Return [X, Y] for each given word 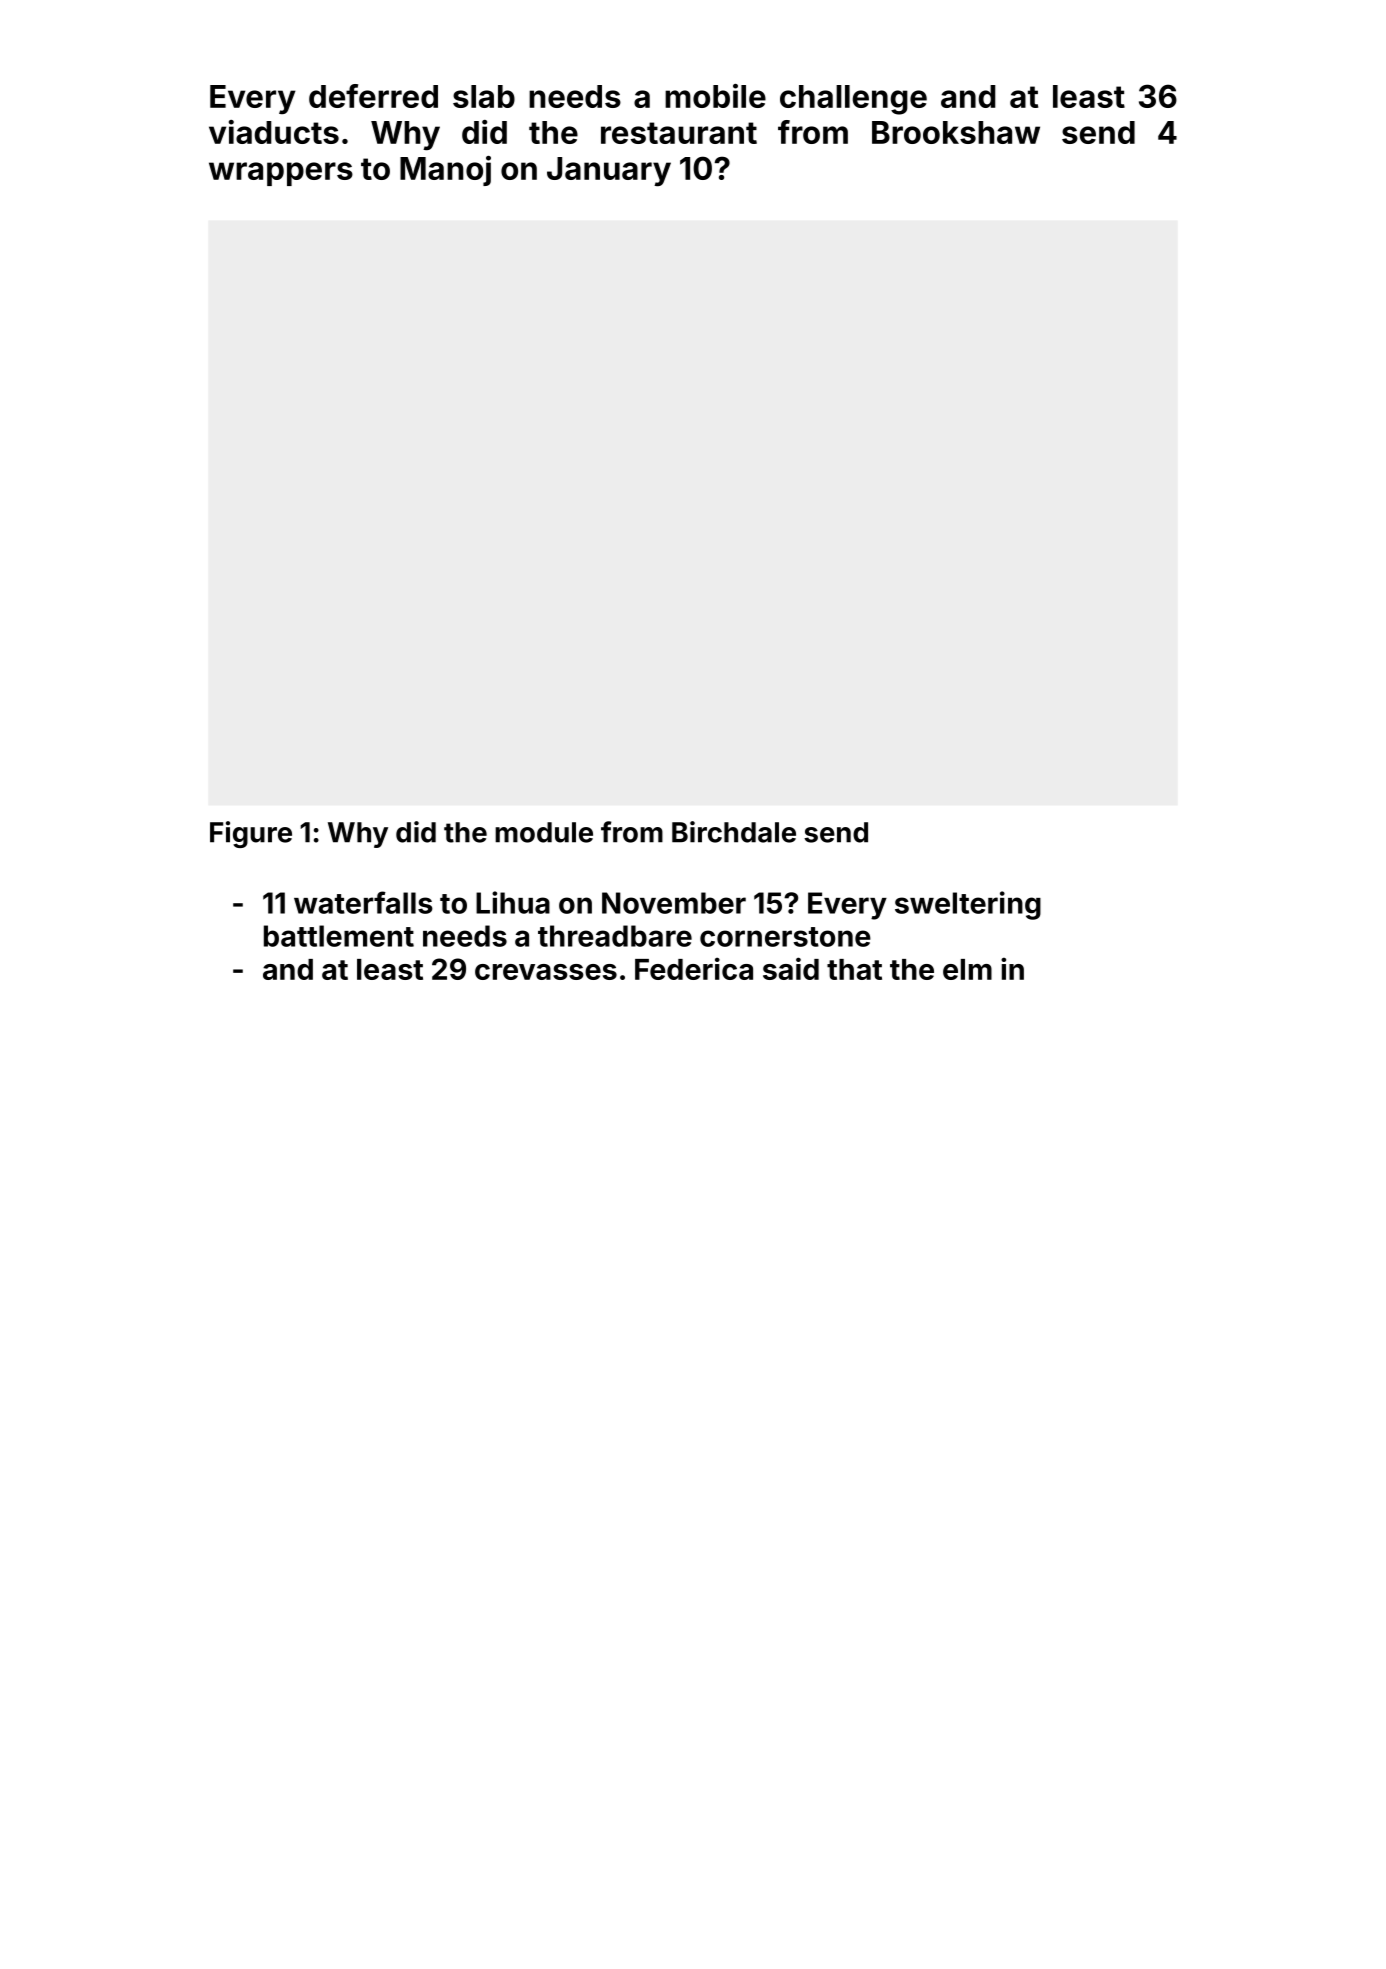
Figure [251, 834]
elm [967, 969]
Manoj [445, 171]
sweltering [968, 905]
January [609, 171]
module [544, 832]
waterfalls [363, 902]
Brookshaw [956, 132]
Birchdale [734, 832]
